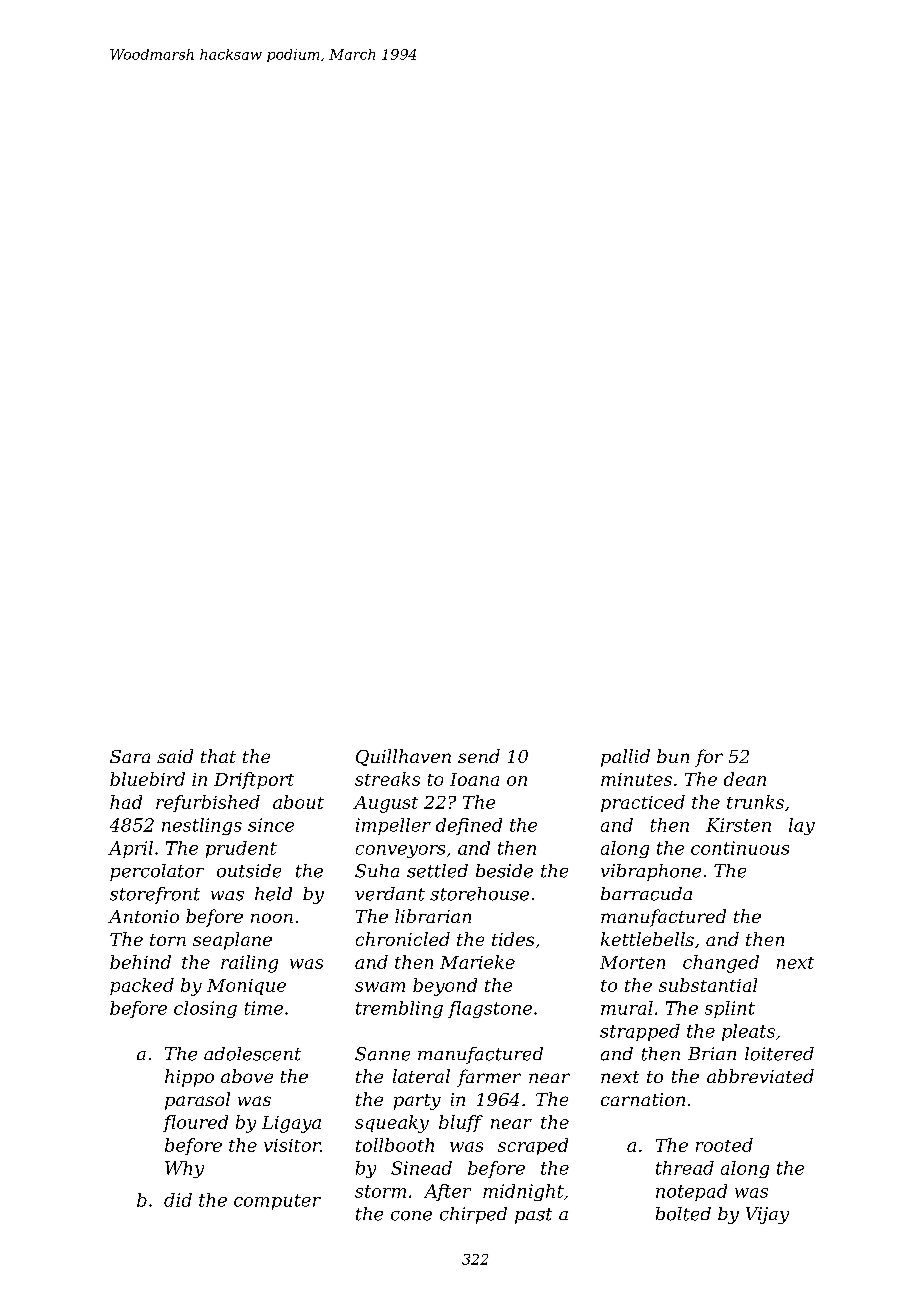 Image resolution: width=924 pixels, height=1308 pixels. Describe the element at coordinates (685, 1168) in the document. I see `thread` at that location.
